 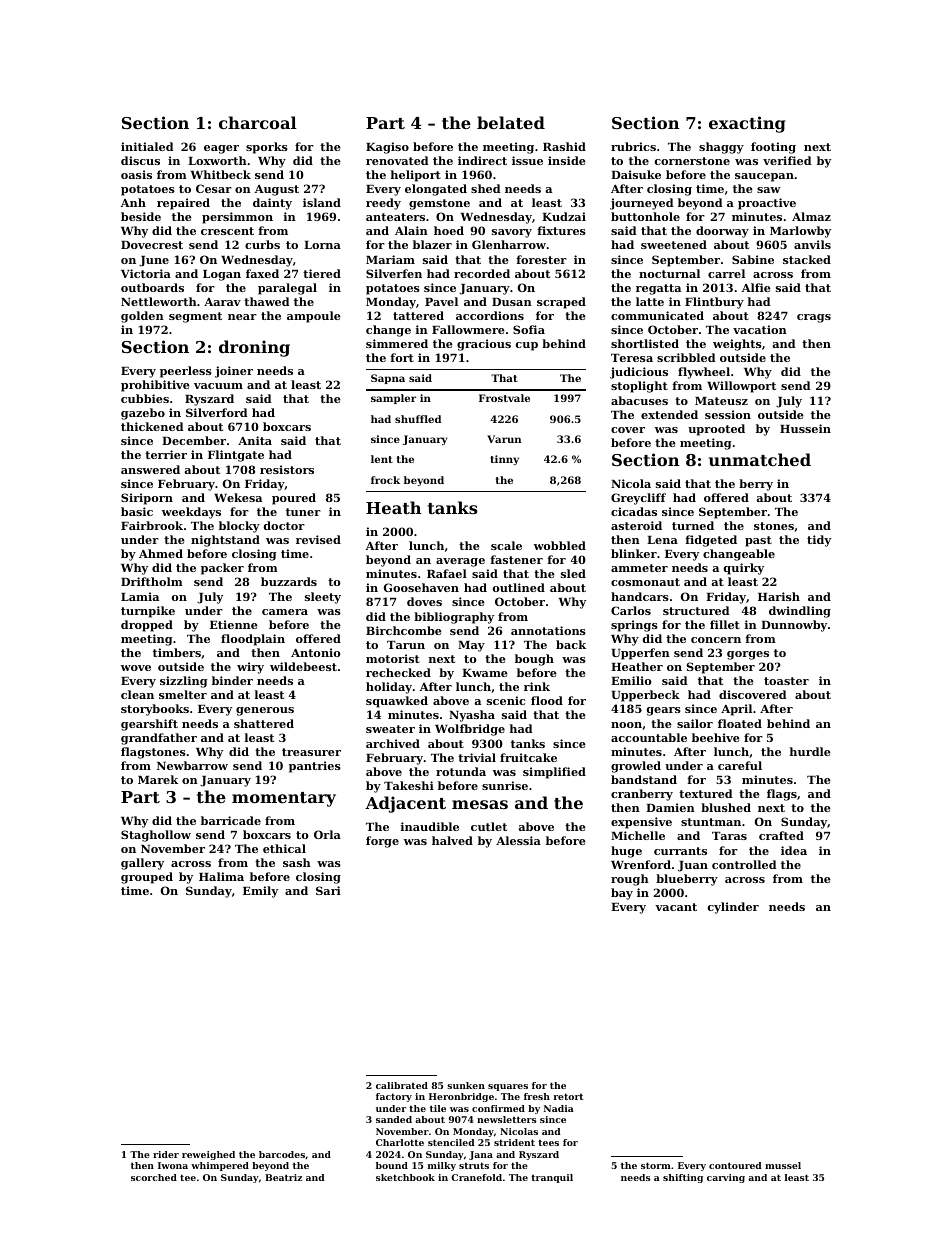 What do you see at coordinates (787, 160) in the document?
I see `verified` at bounding box center [787, 160].
